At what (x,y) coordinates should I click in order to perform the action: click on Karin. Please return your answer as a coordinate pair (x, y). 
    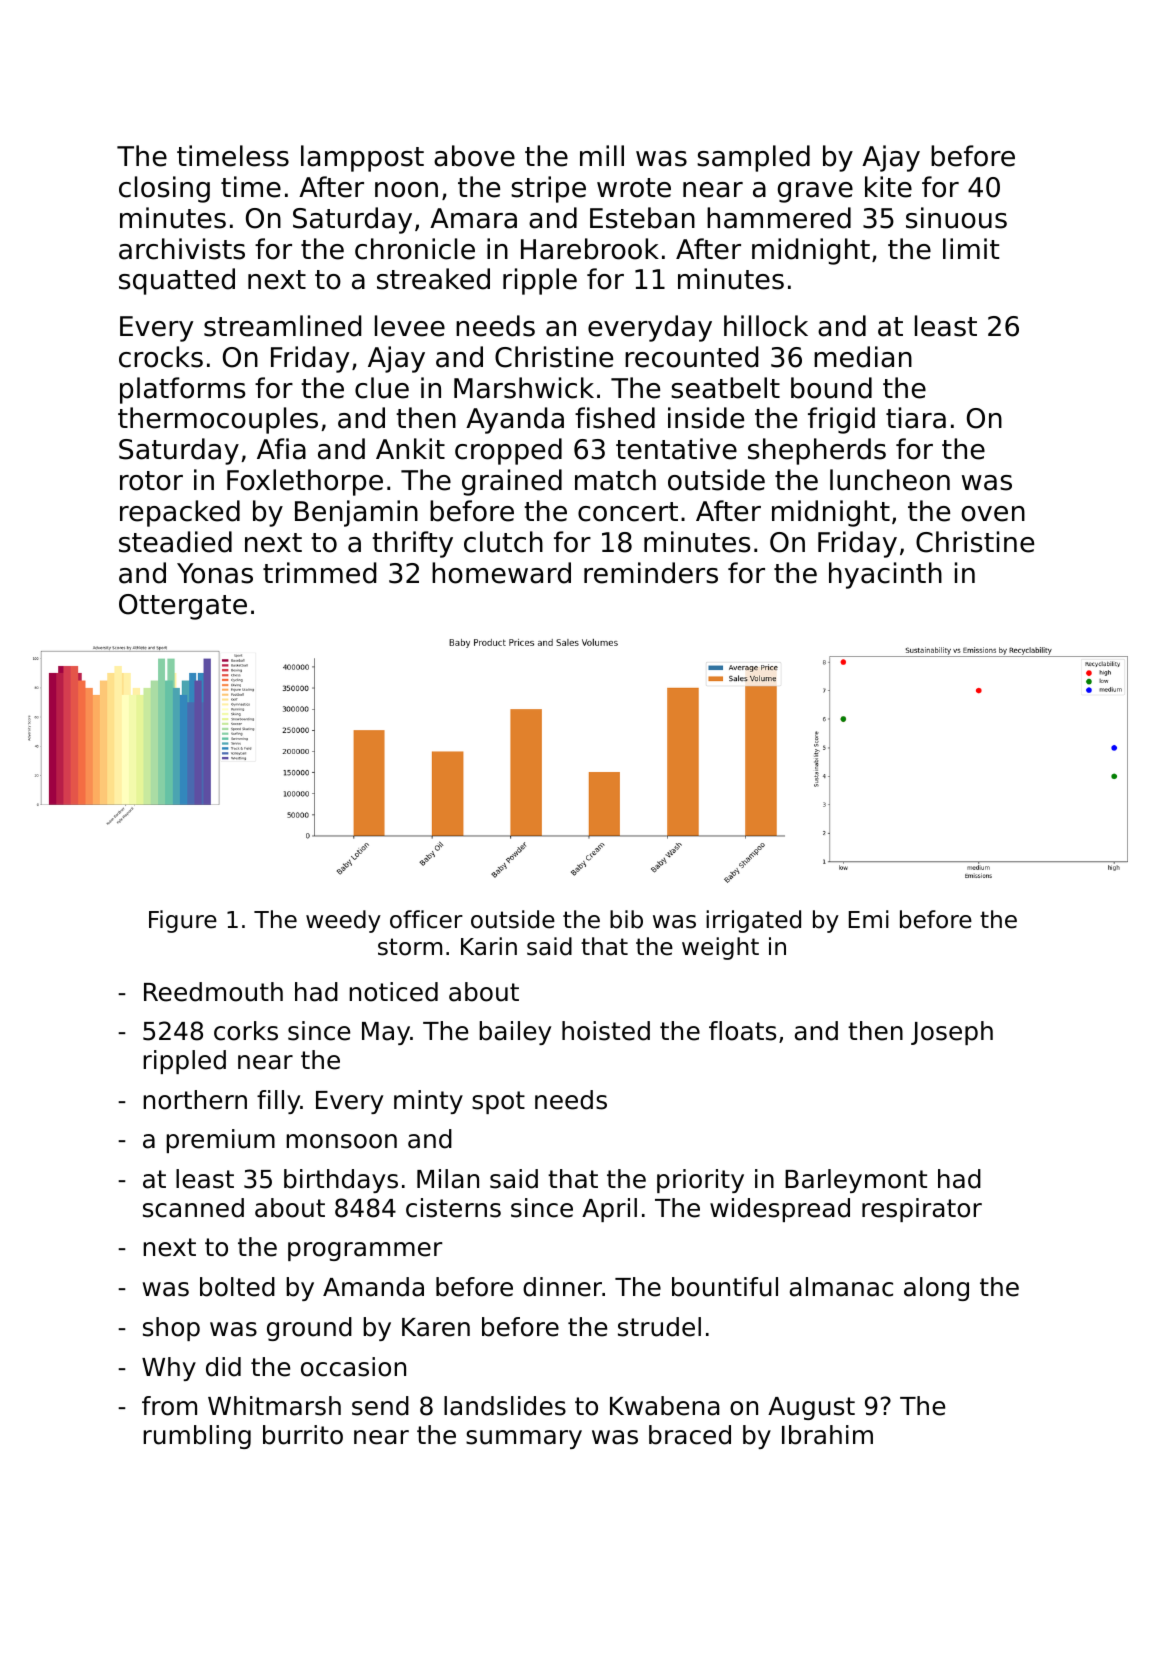
    Looking at the image, I should click on (489, 946).
